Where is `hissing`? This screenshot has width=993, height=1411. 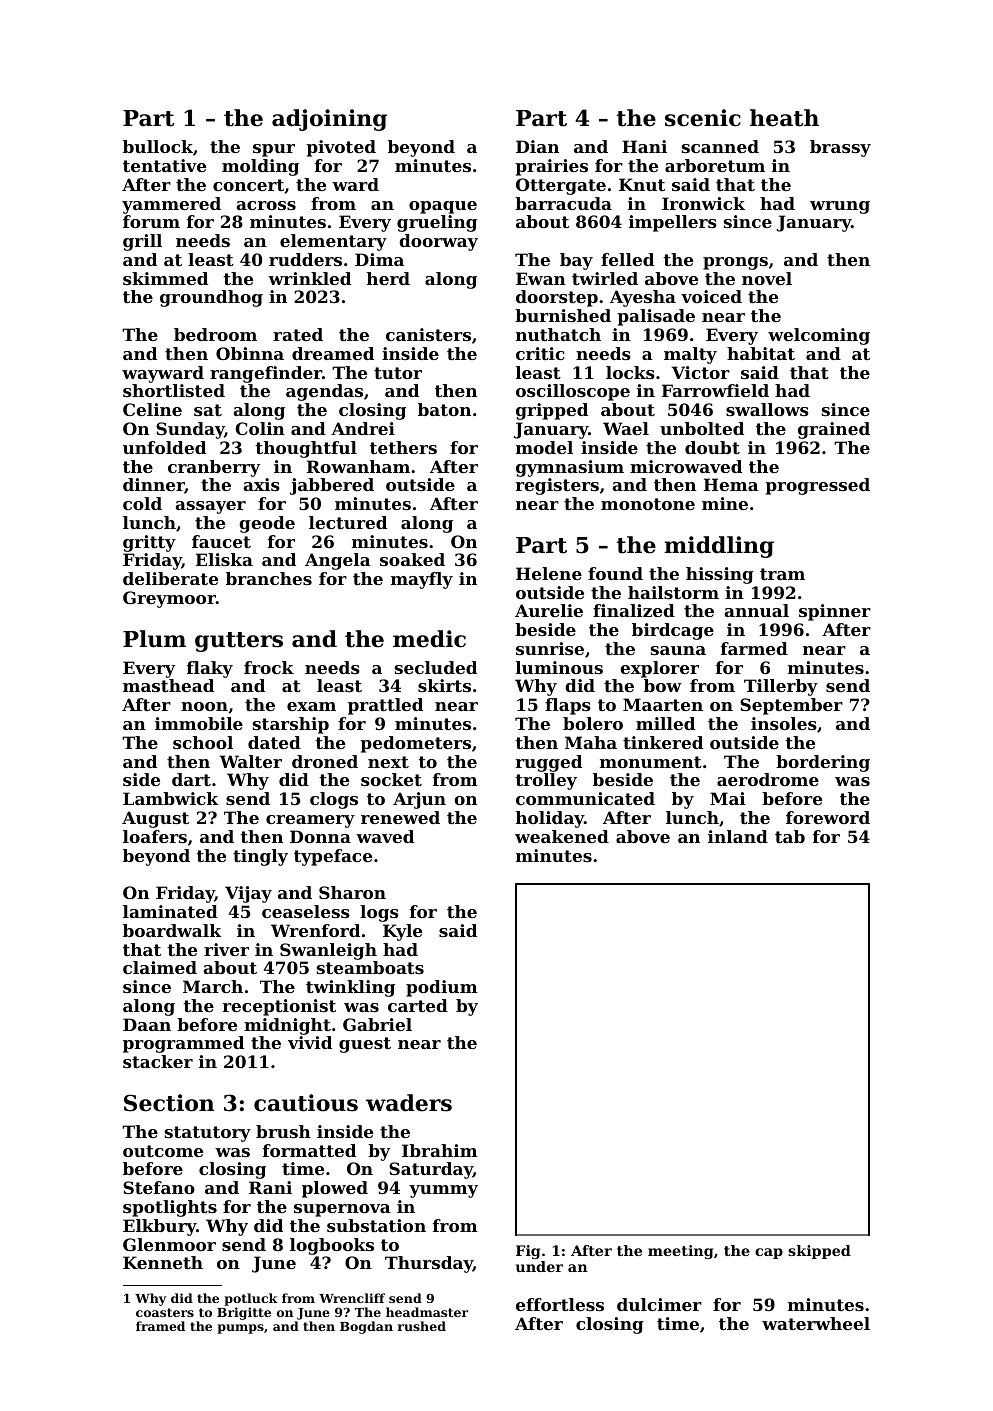 hissing is located at coordinates (720, 575).
